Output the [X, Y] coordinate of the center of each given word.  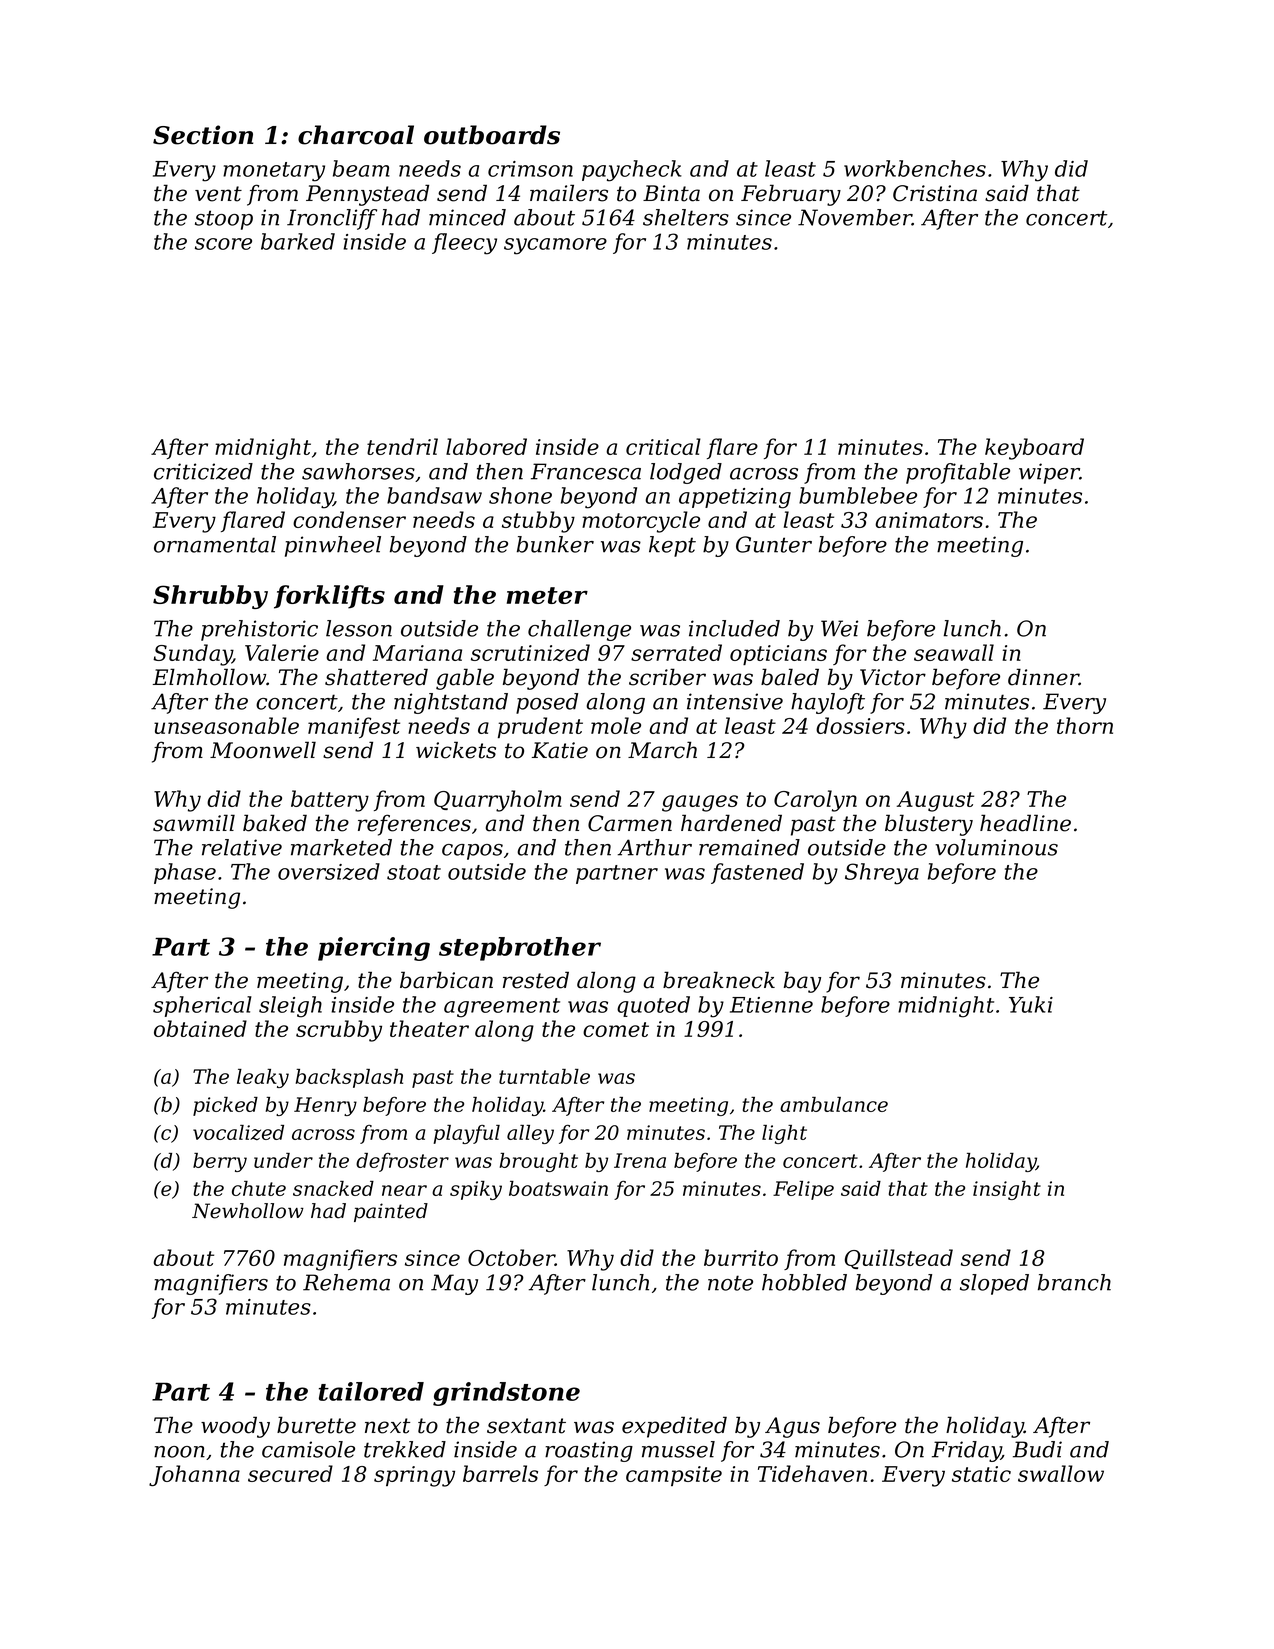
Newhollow [248, 1211]
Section [203, 135]
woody [235, 1427]
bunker [555, 544]
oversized [329, 871]
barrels [500, 1473]
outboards [492, 135]
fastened [757, 873]
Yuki [1031, 1004]
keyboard [1034, 449]
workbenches [915, 168]
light [784, 1134]
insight [1007, 1190]
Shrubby [210, 597]
